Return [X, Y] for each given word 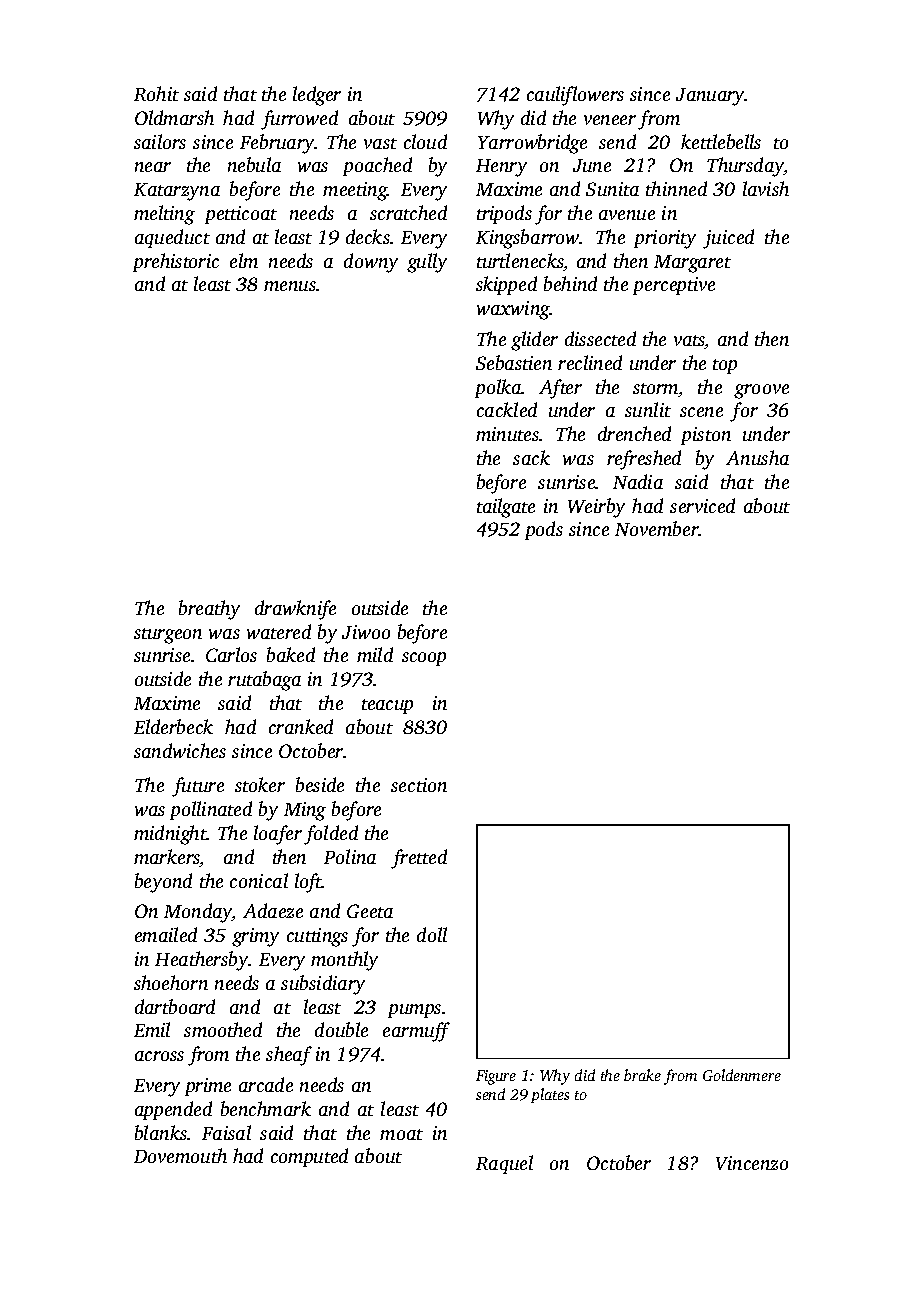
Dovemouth [180, 1155]
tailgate [506, 508]
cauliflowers [575, 96]
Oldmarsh [174, 117]
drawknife [295, 610]
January [710, 97]
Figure [496, 1077]
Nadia [638, 481]
